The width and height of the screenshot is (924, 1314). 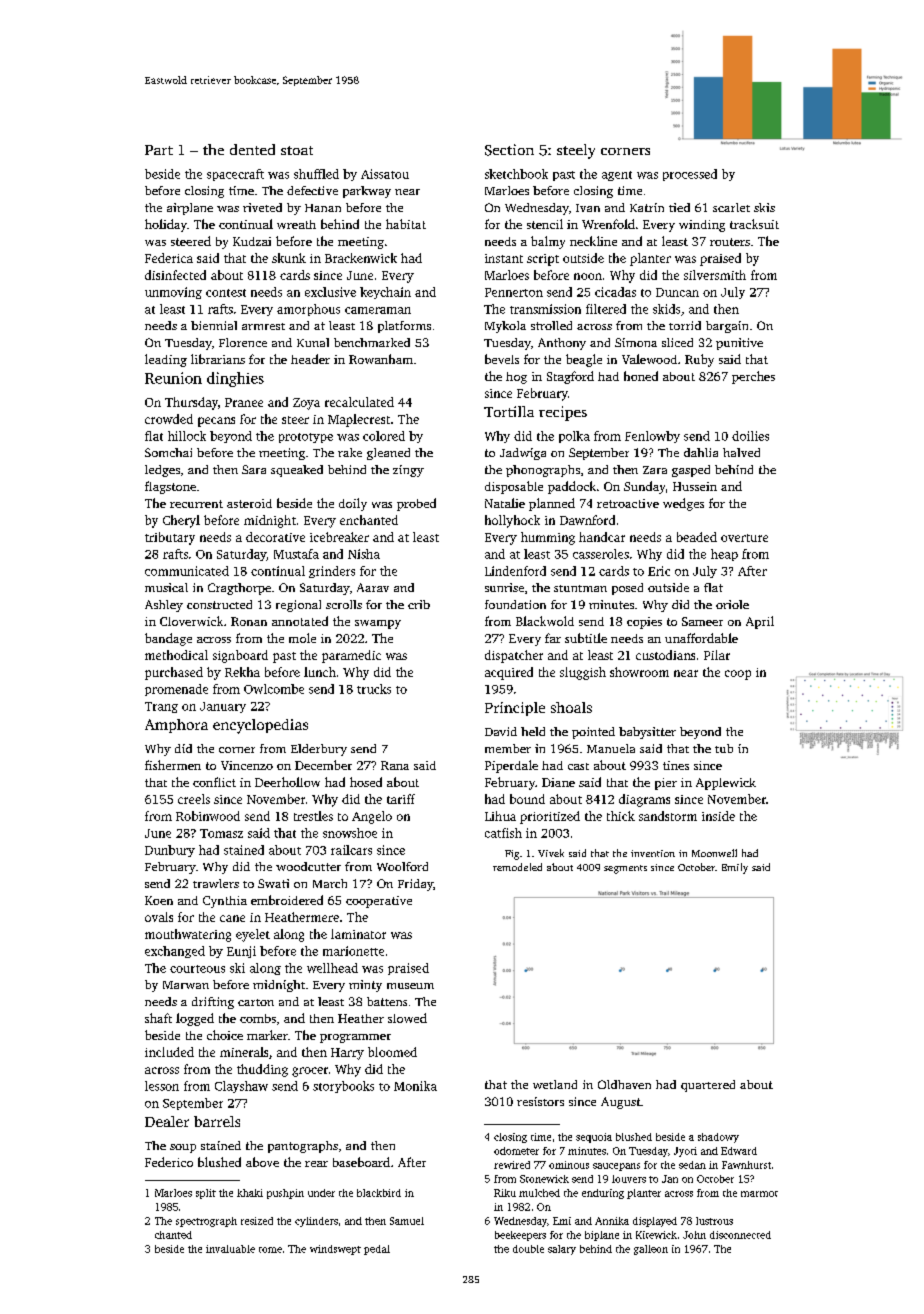 What do you see at coordinates (652, 437) in the screenshot?
I see `Fenlowby` at bounding box center [652, 437].
